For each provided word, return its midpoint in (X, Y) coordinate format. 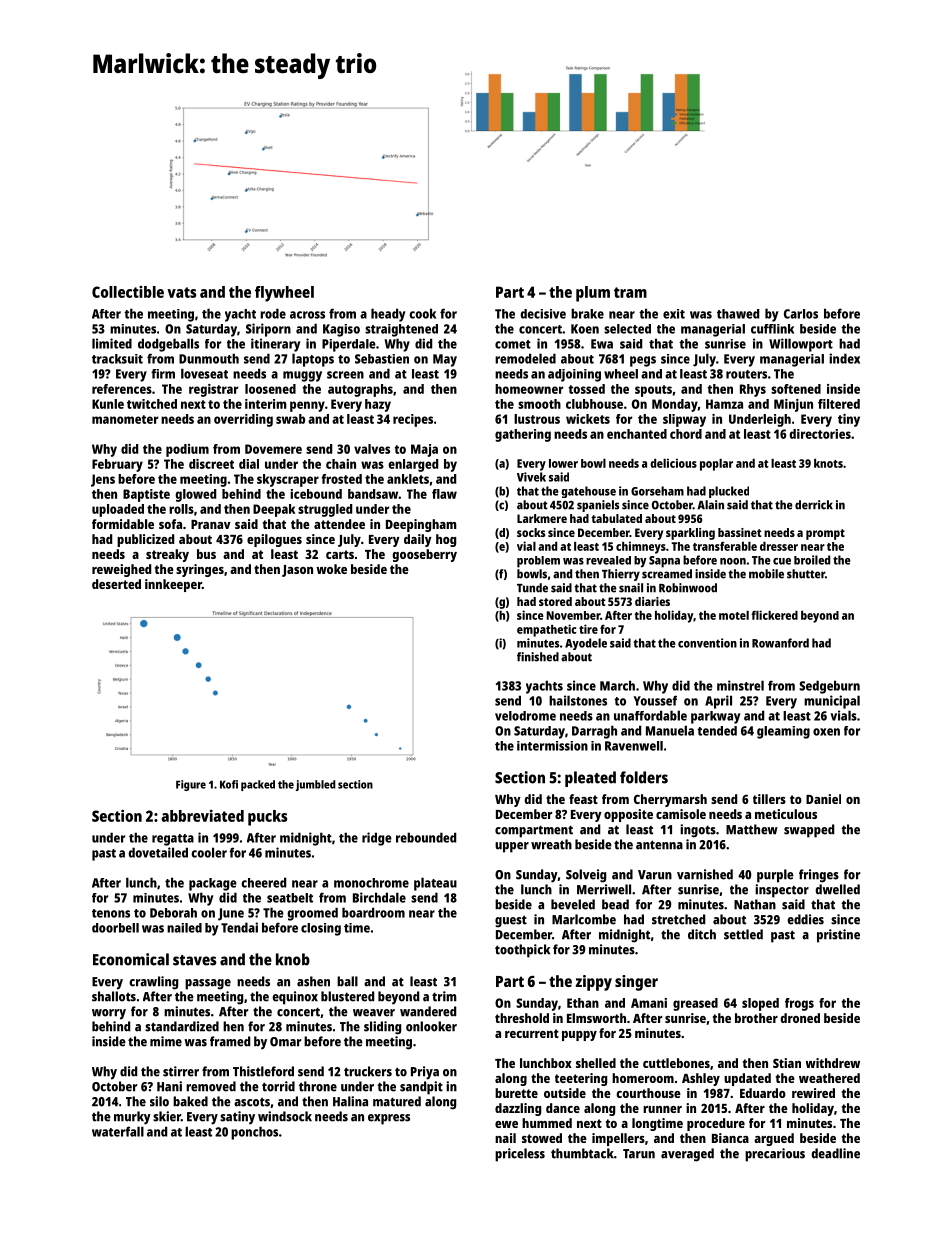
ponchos (254, 1133)
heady (388, 315)
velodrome (525, 716)
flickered (774, 615)
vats (181, 292)
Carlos (801, 314)
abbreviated (203, 816)
